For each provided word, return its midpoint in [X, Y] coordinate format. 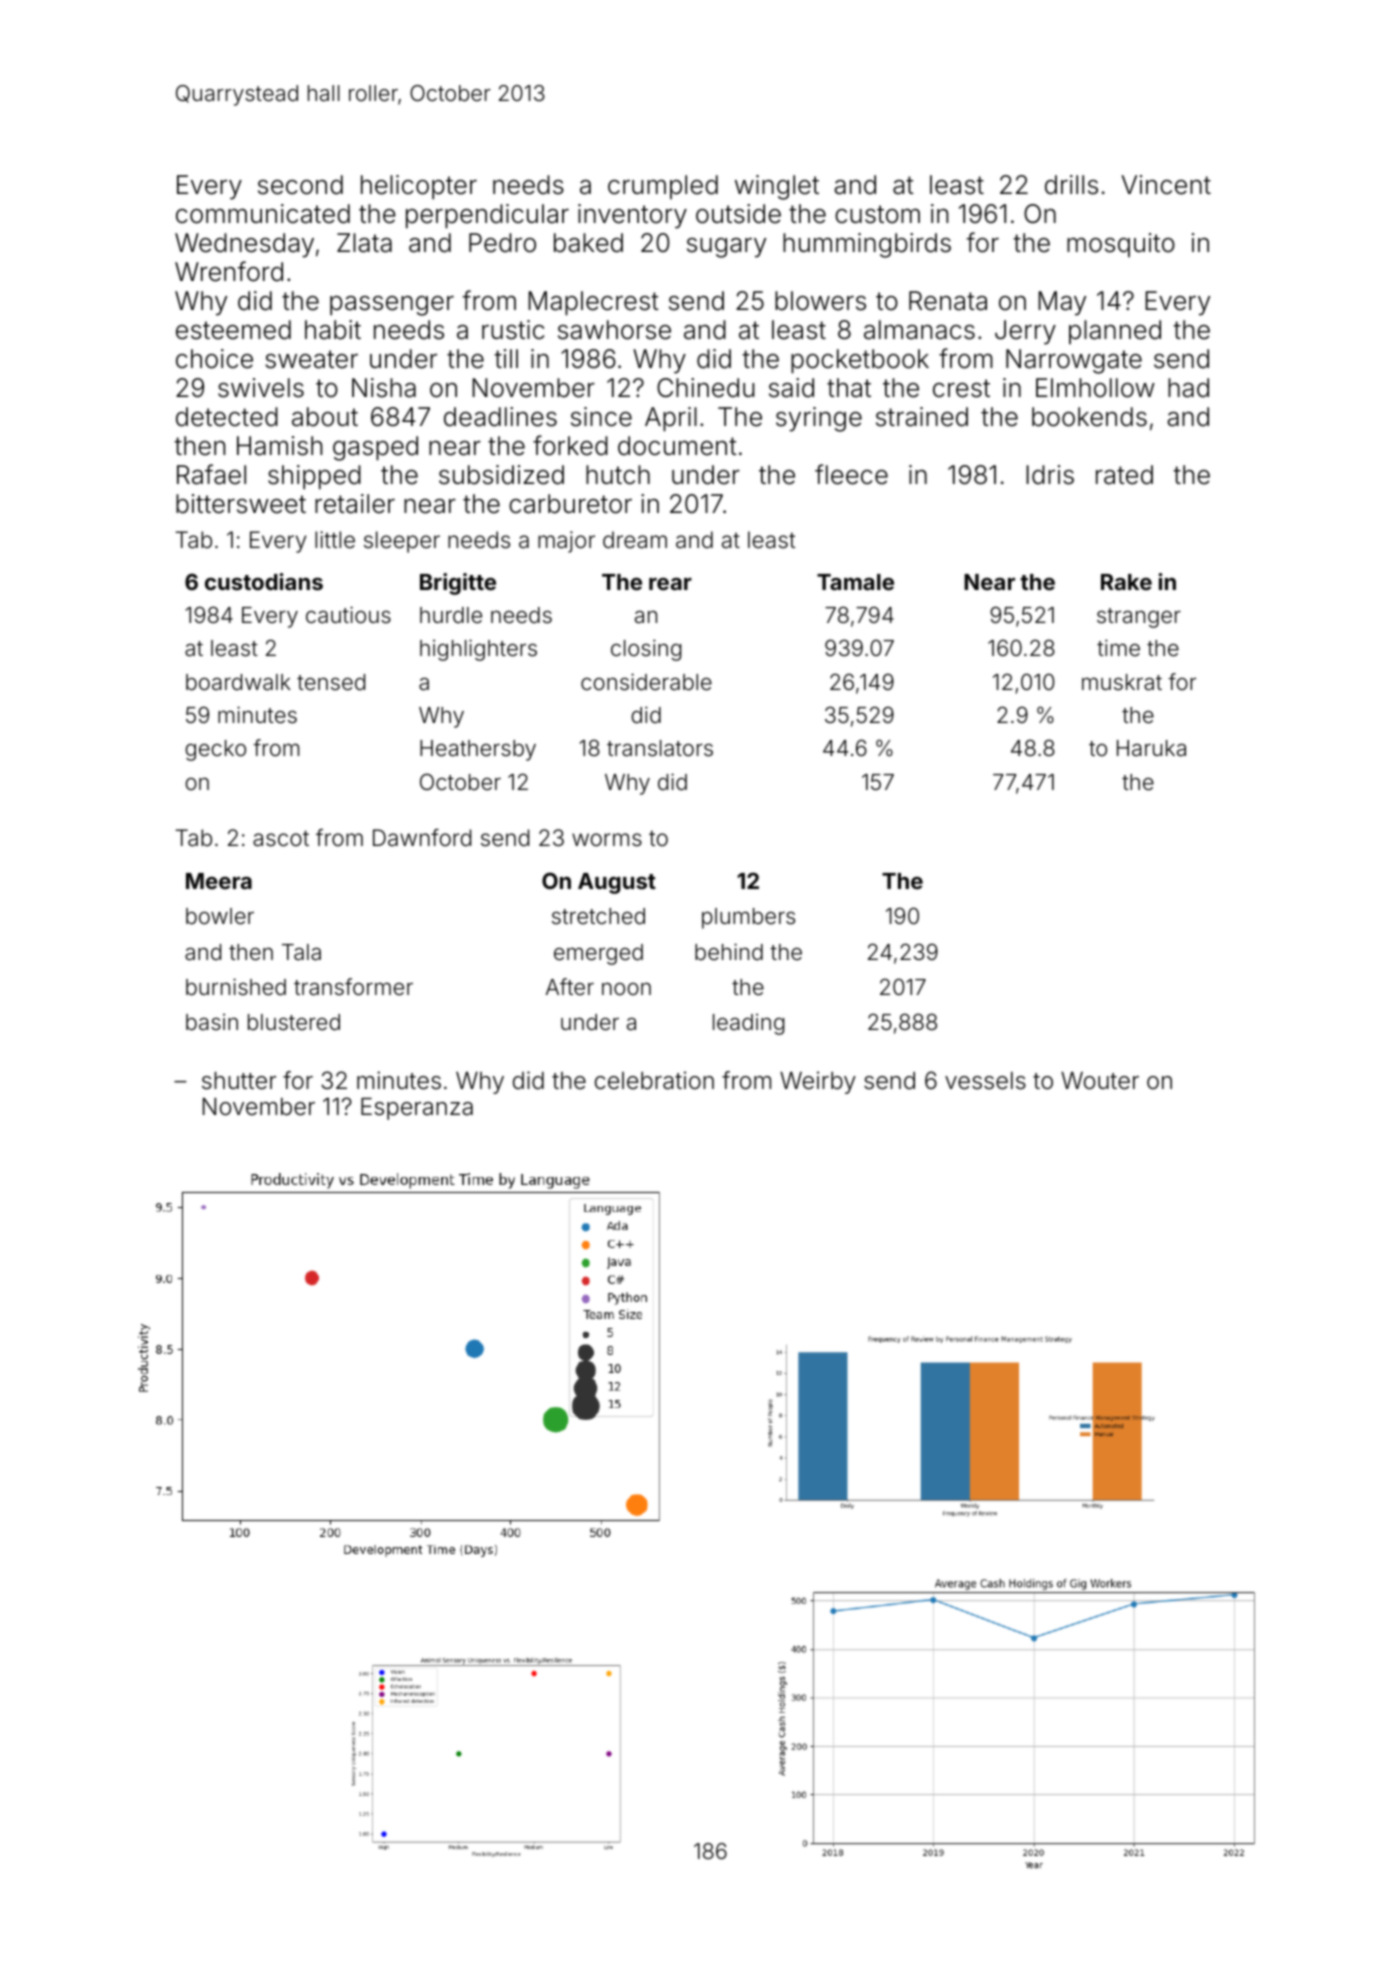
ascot [281, 838]
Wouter [1100, 1081]
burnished [236, 987]
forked [570, 445]
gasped [375, 448]
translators [660, 748]
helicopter [419, 187]
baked [588, 243]
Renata [948, 301]
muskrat [1122, 682]
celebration [654, 1080]
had [1188, 388]
